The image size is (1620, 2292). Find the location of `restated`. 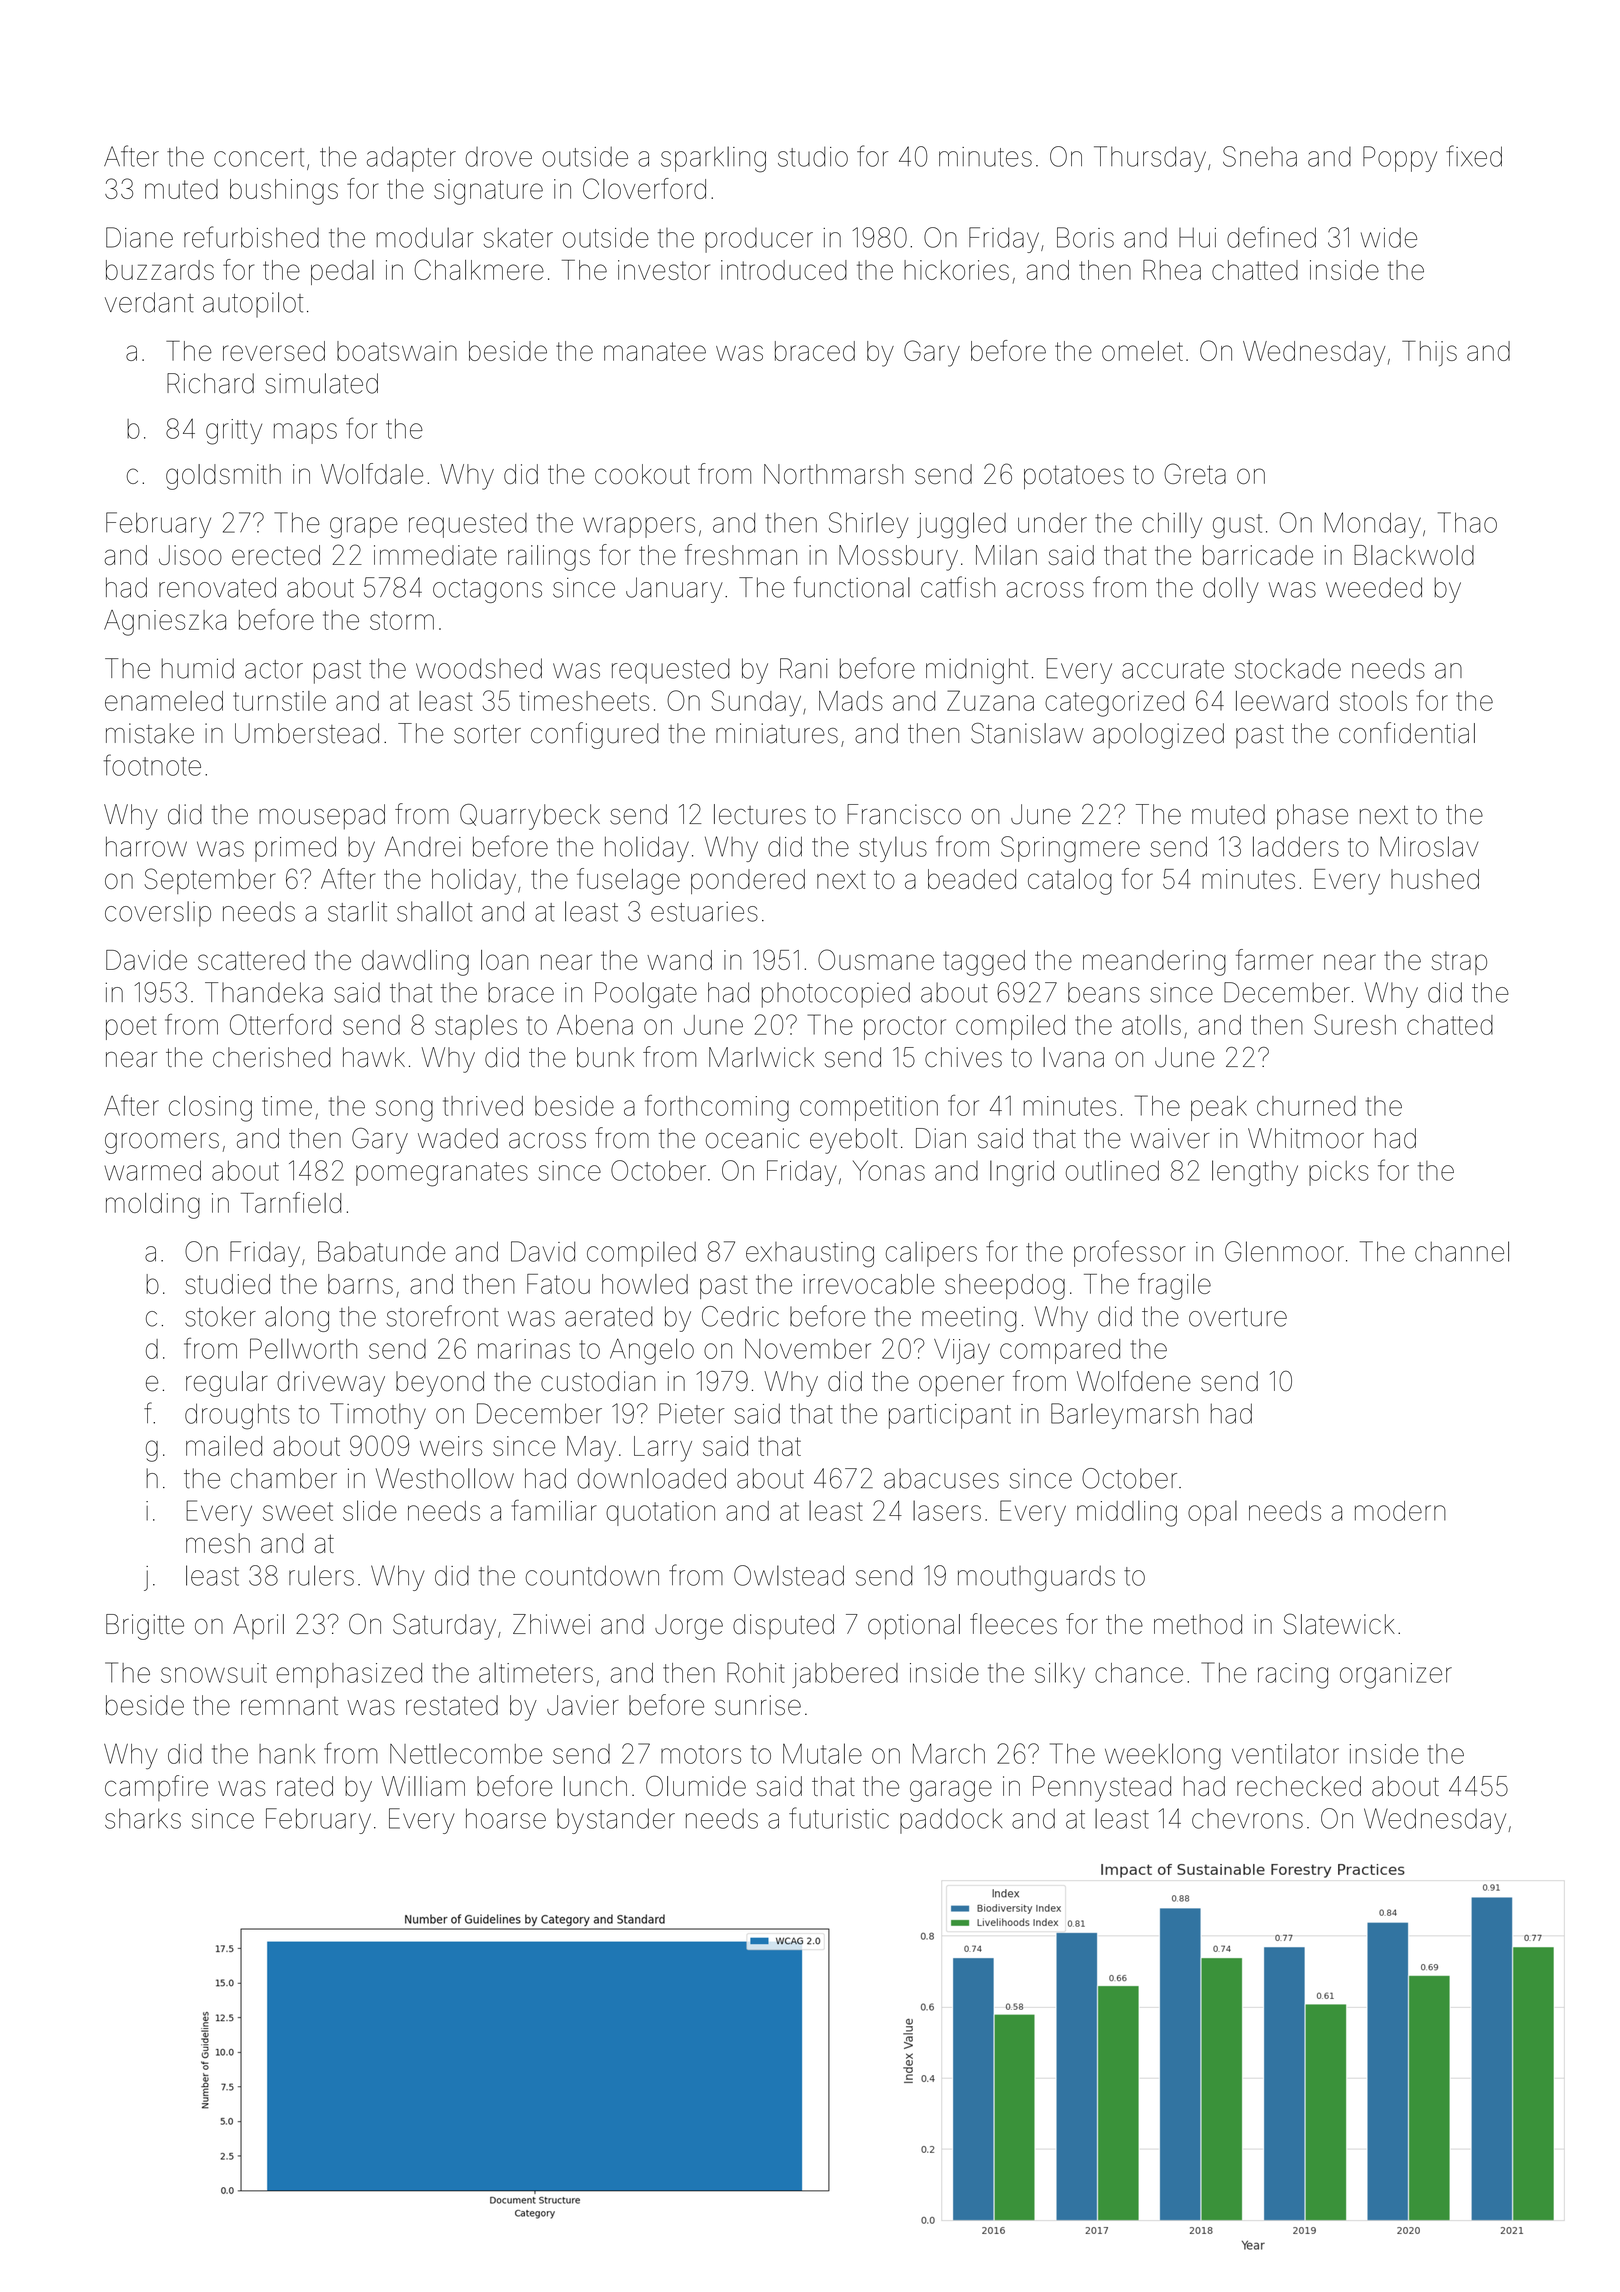

restated is located at coordinates (452, 1705).
